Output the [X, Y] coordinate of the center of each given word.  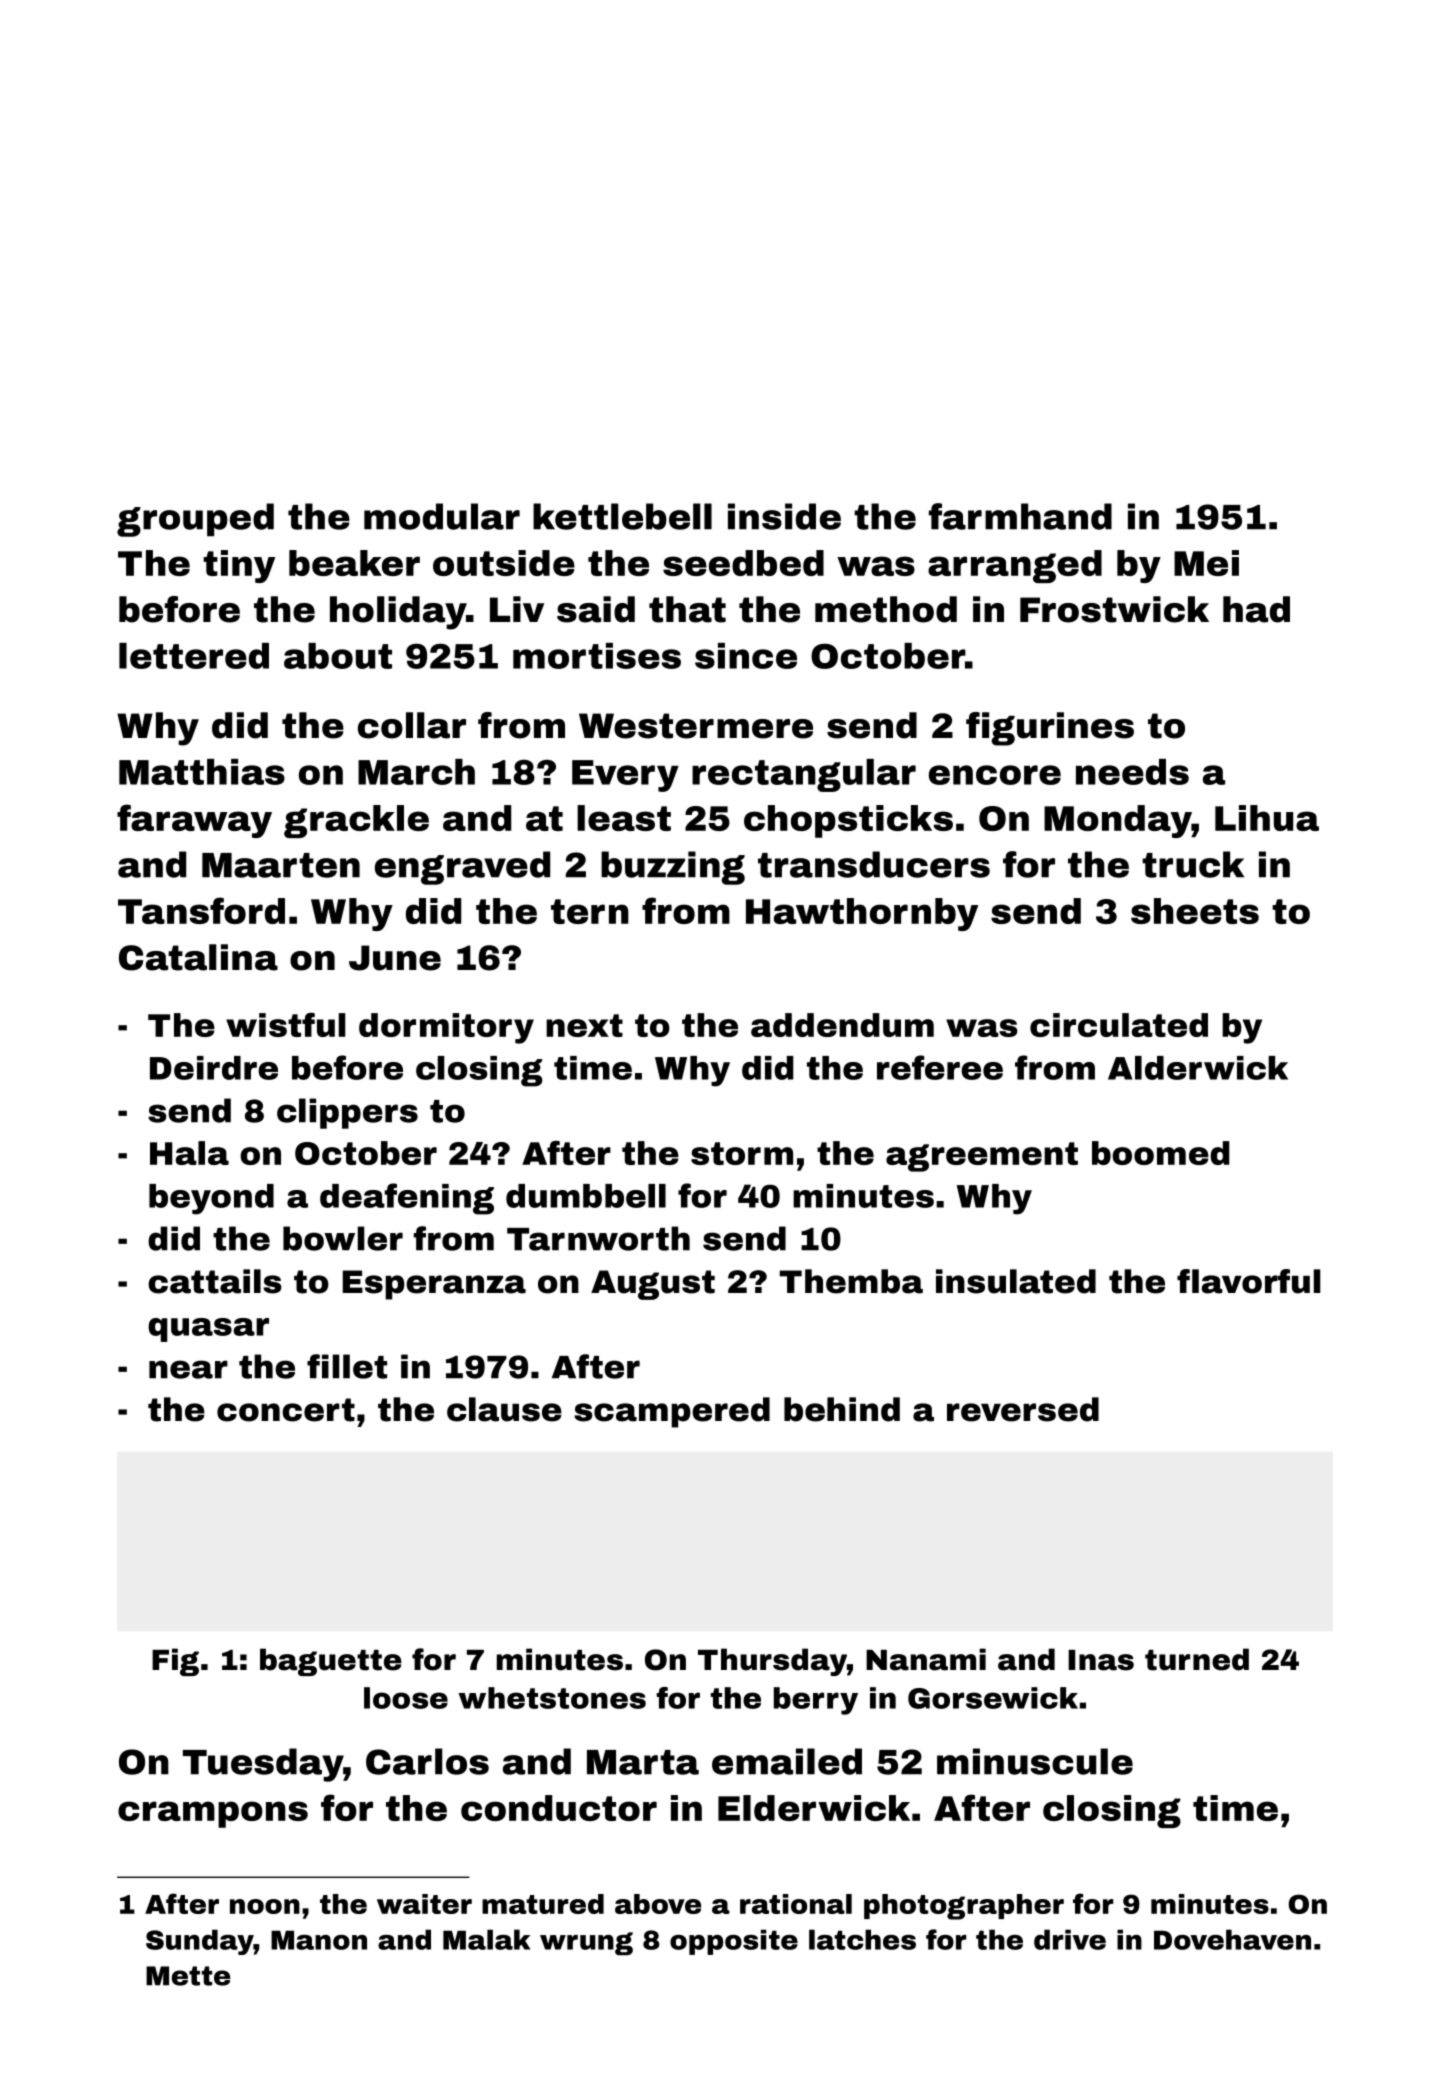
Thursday [772, 1662]
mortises [597, 656]
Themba [851, 1281]
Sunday [200, 1942]
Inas [1101, 1660]
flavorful [1249, 1281]
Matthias [202, 772]
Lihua [1267, 818]
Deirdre [214, 1068]
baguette [331, 1662]
